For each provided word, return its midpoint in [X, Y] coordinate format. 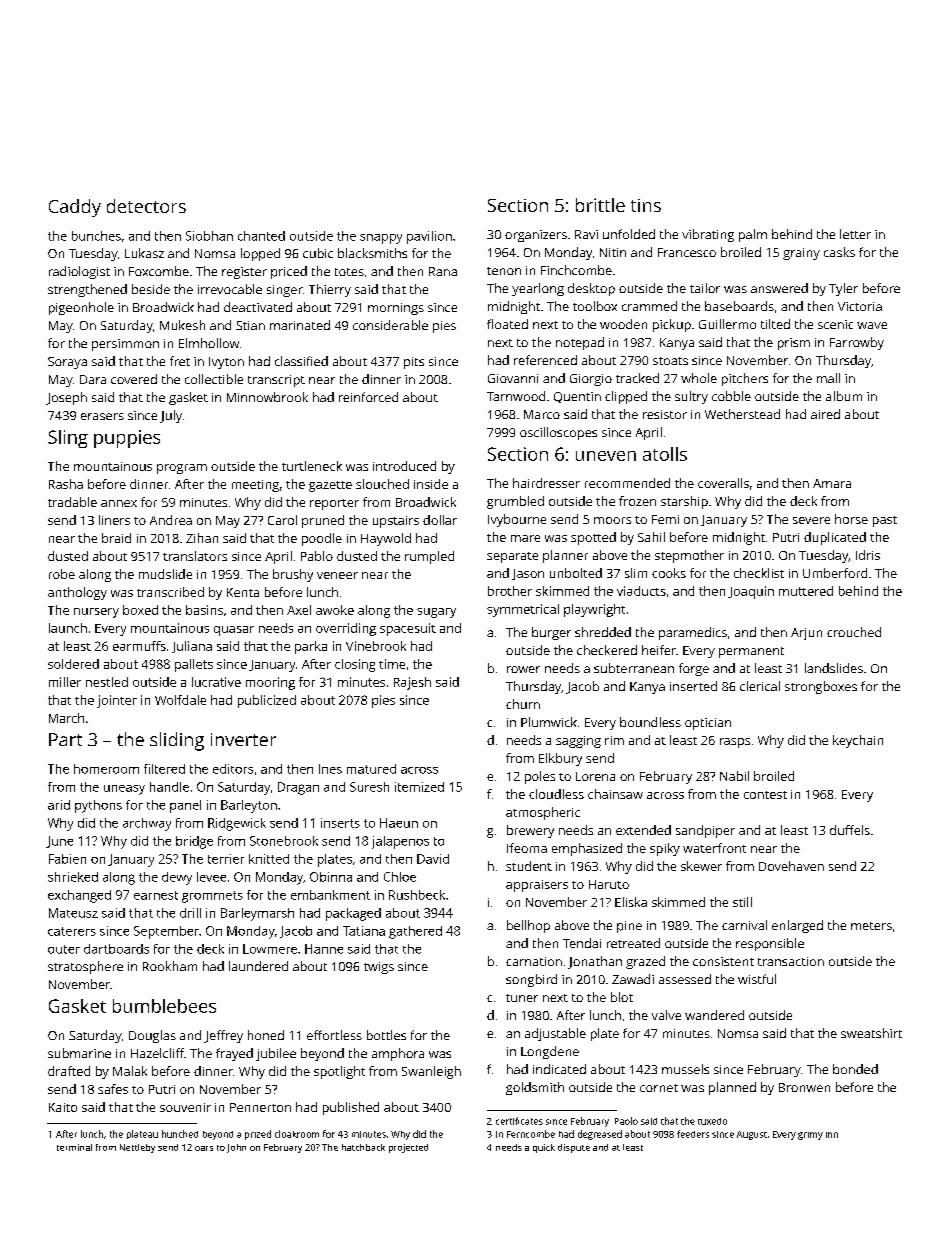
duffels [850, 830]
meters [871, 926]
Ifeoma [527, 848]
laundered [258, 966]
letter [855, 234]
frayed [234, 1054]
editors [233, 769]
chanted [261, 236]
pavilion [429, 237]
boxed [140, 610]
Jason [528, 574]
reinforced [368, 397]
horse [851, 519]
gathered [415, 932]
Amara [832, 483]
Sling [68, 439]
